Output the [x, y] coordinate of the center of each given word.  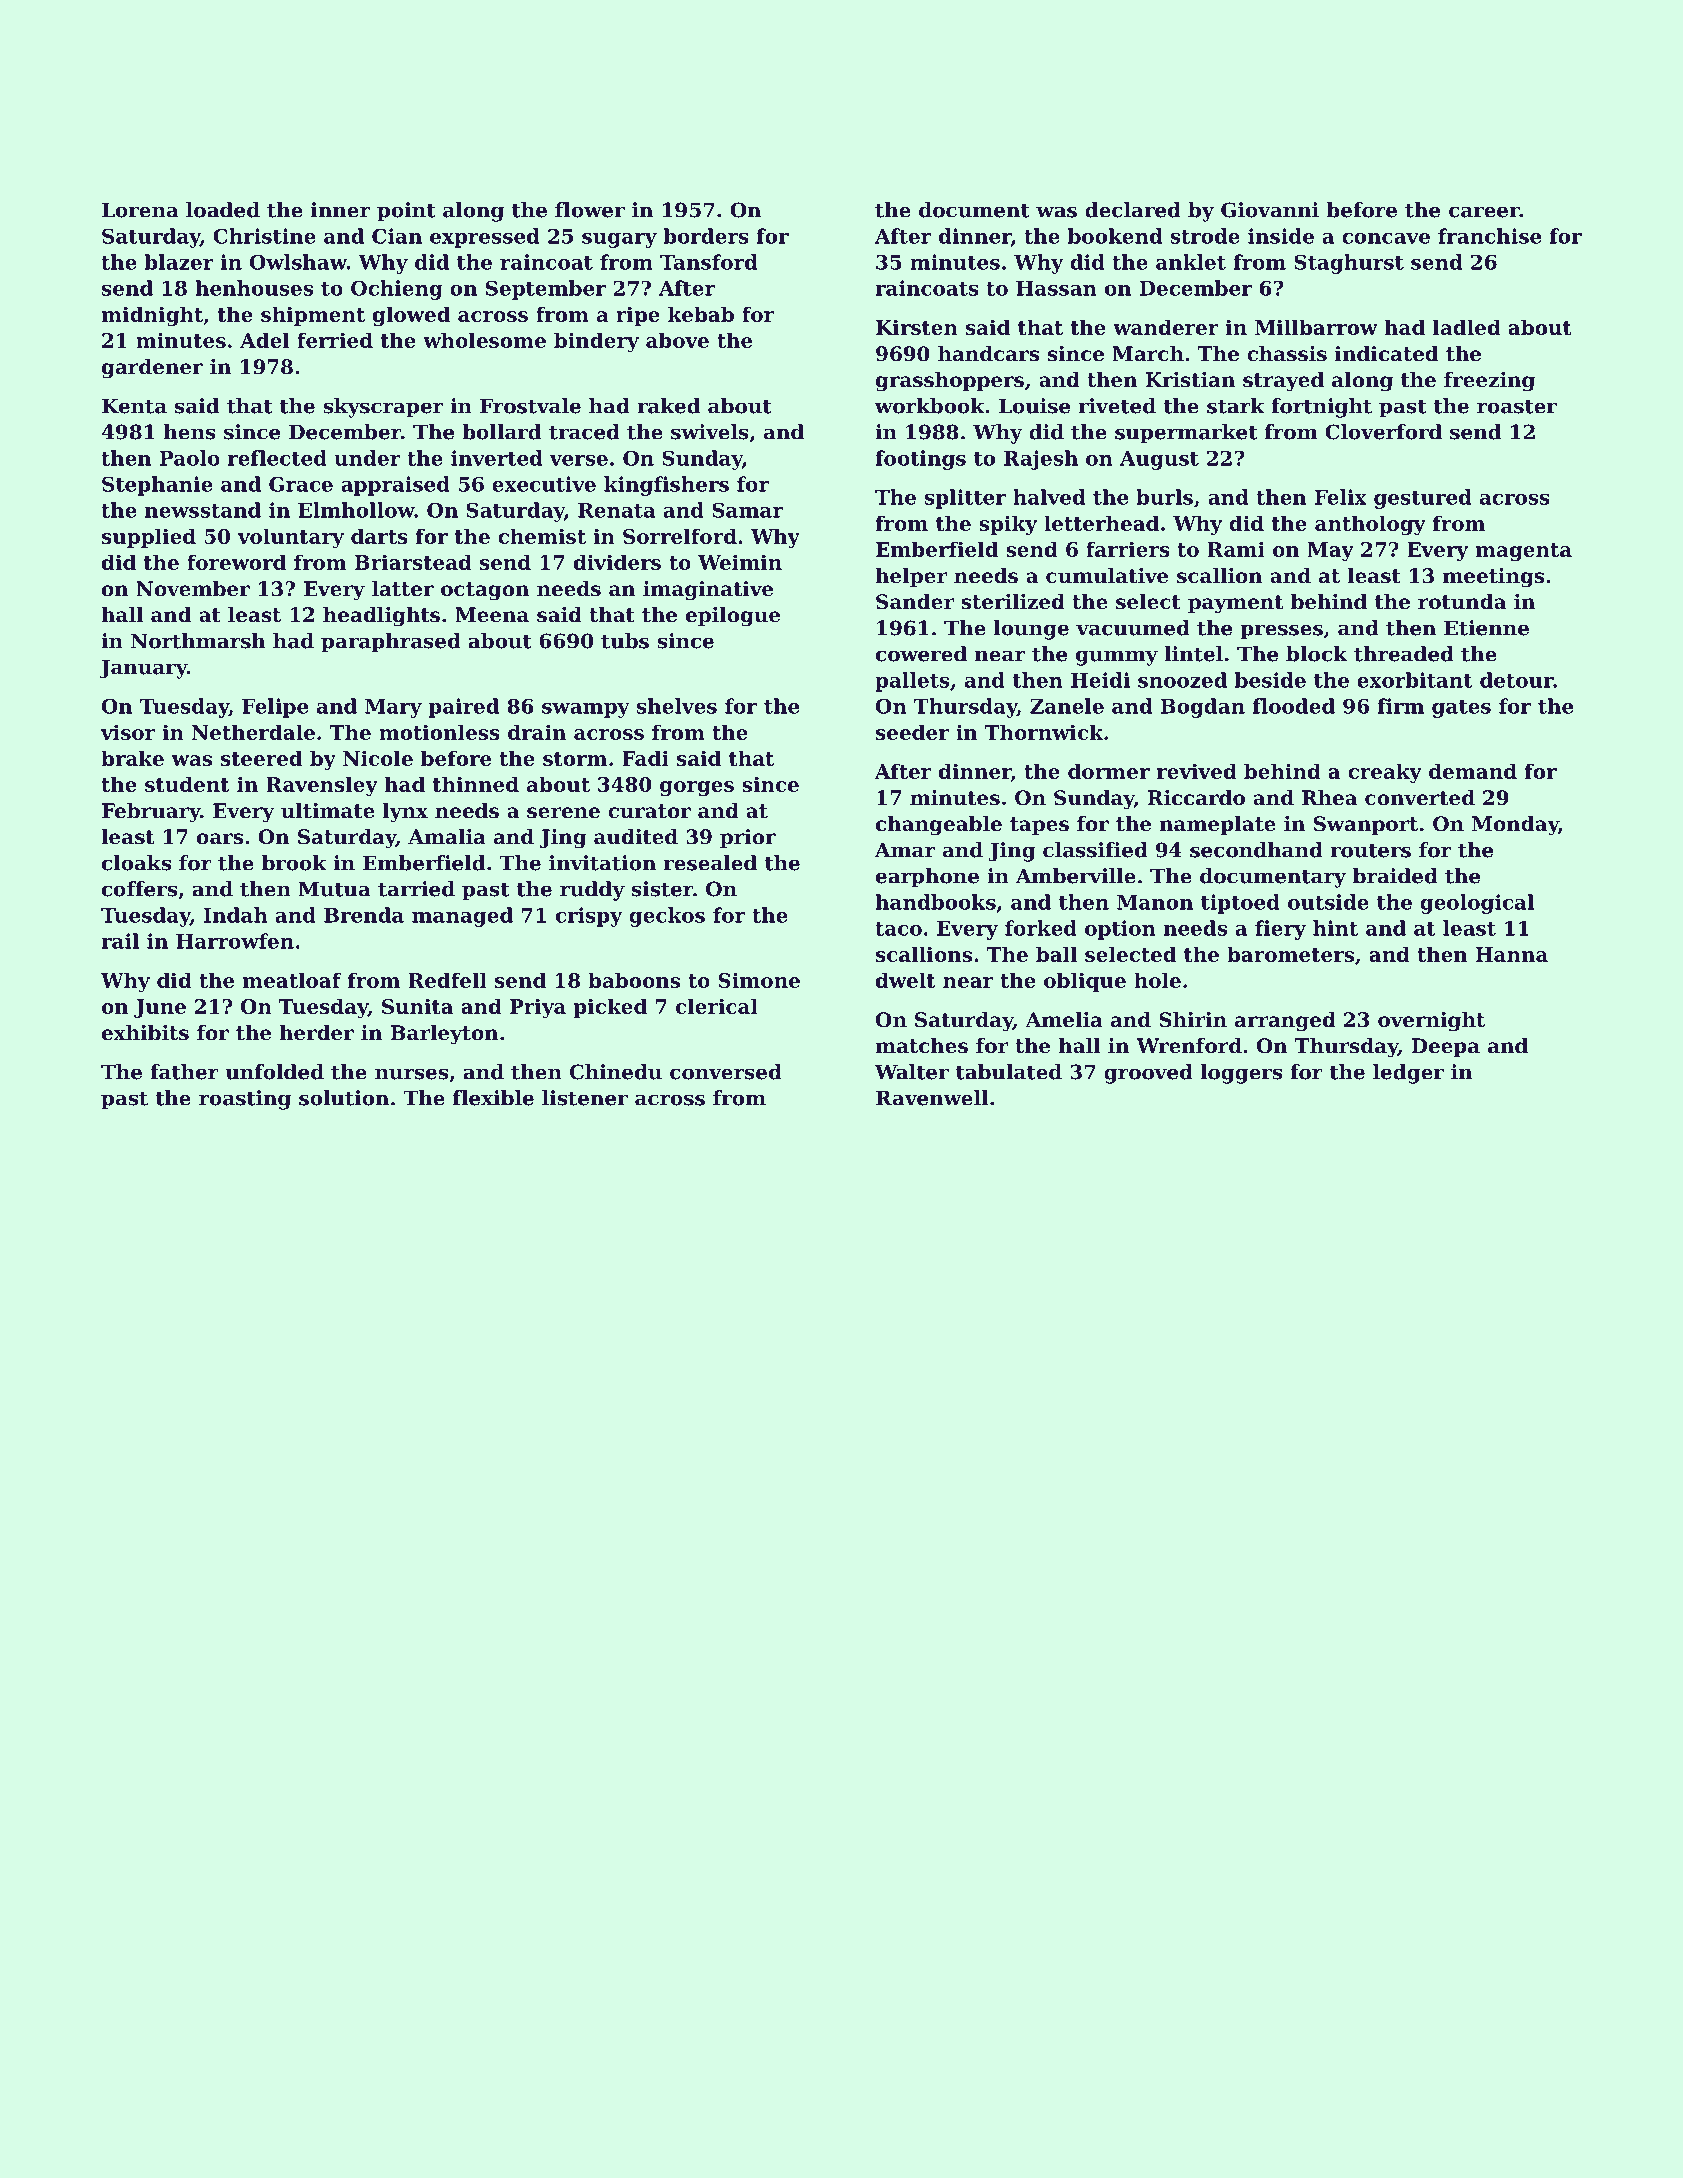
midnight [152, 316]
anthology [1370, 525]
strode [1205, 236]
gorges [697, 788]
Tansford [709, 262]
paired [464, 708]
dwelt [905, 980]
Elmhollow [356, 510]
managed [462, 917]
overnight [1431, 1022]
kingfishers [666, 486]
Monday [1515, 826]
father [184, 1072]
